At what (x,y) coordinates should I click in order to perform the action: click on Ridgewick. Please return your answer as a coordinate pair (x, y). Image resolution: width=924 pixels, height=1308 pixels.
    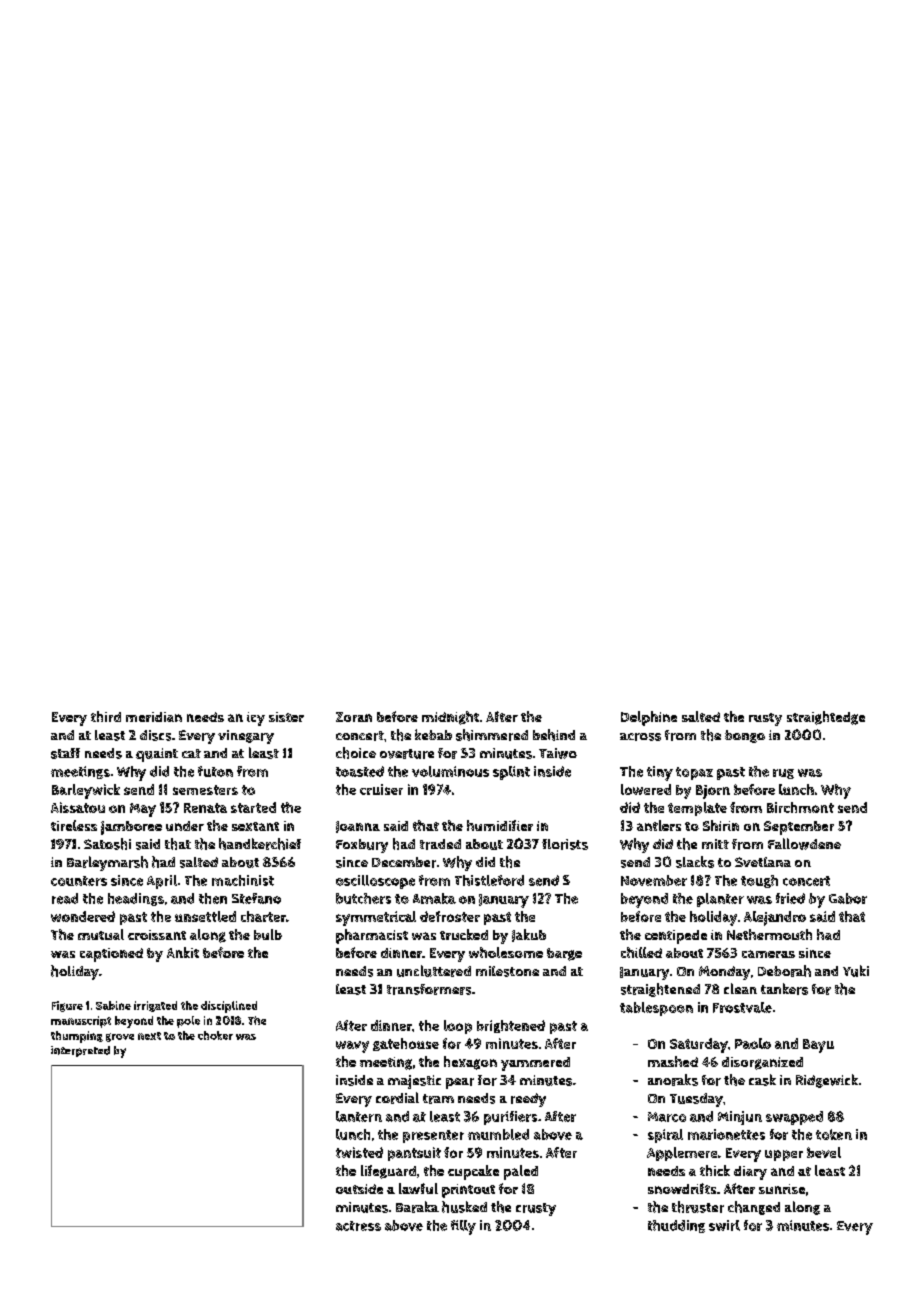
    Looking at the image, I should click on (827, 1081).
